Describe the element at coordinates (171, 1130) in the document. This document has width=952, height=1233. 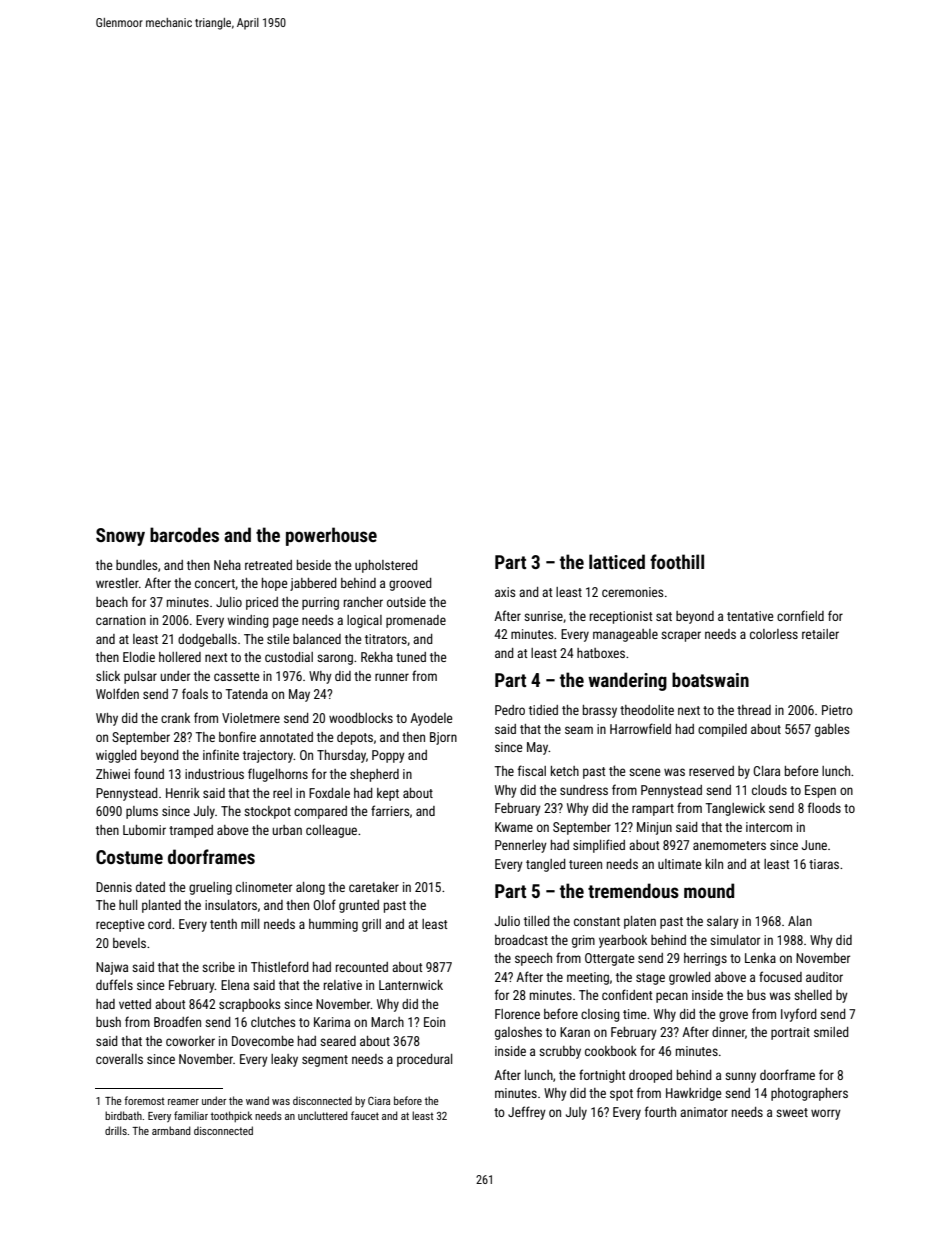
I see `armband` at that location.
